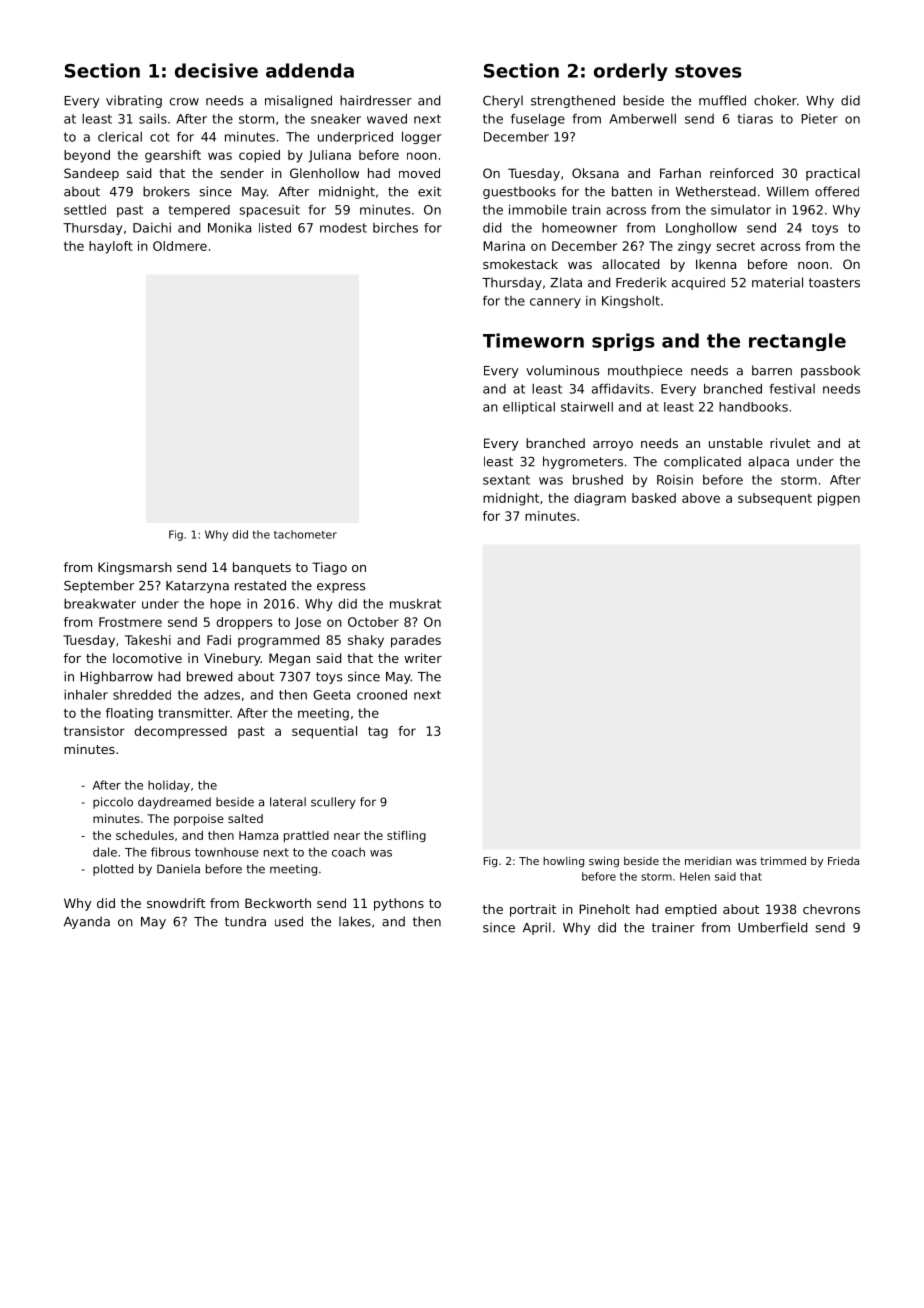 The image size is (924, 1308). Describe the element at coordinates (269, 211) in the page. I see `spacesuit` at that location.
